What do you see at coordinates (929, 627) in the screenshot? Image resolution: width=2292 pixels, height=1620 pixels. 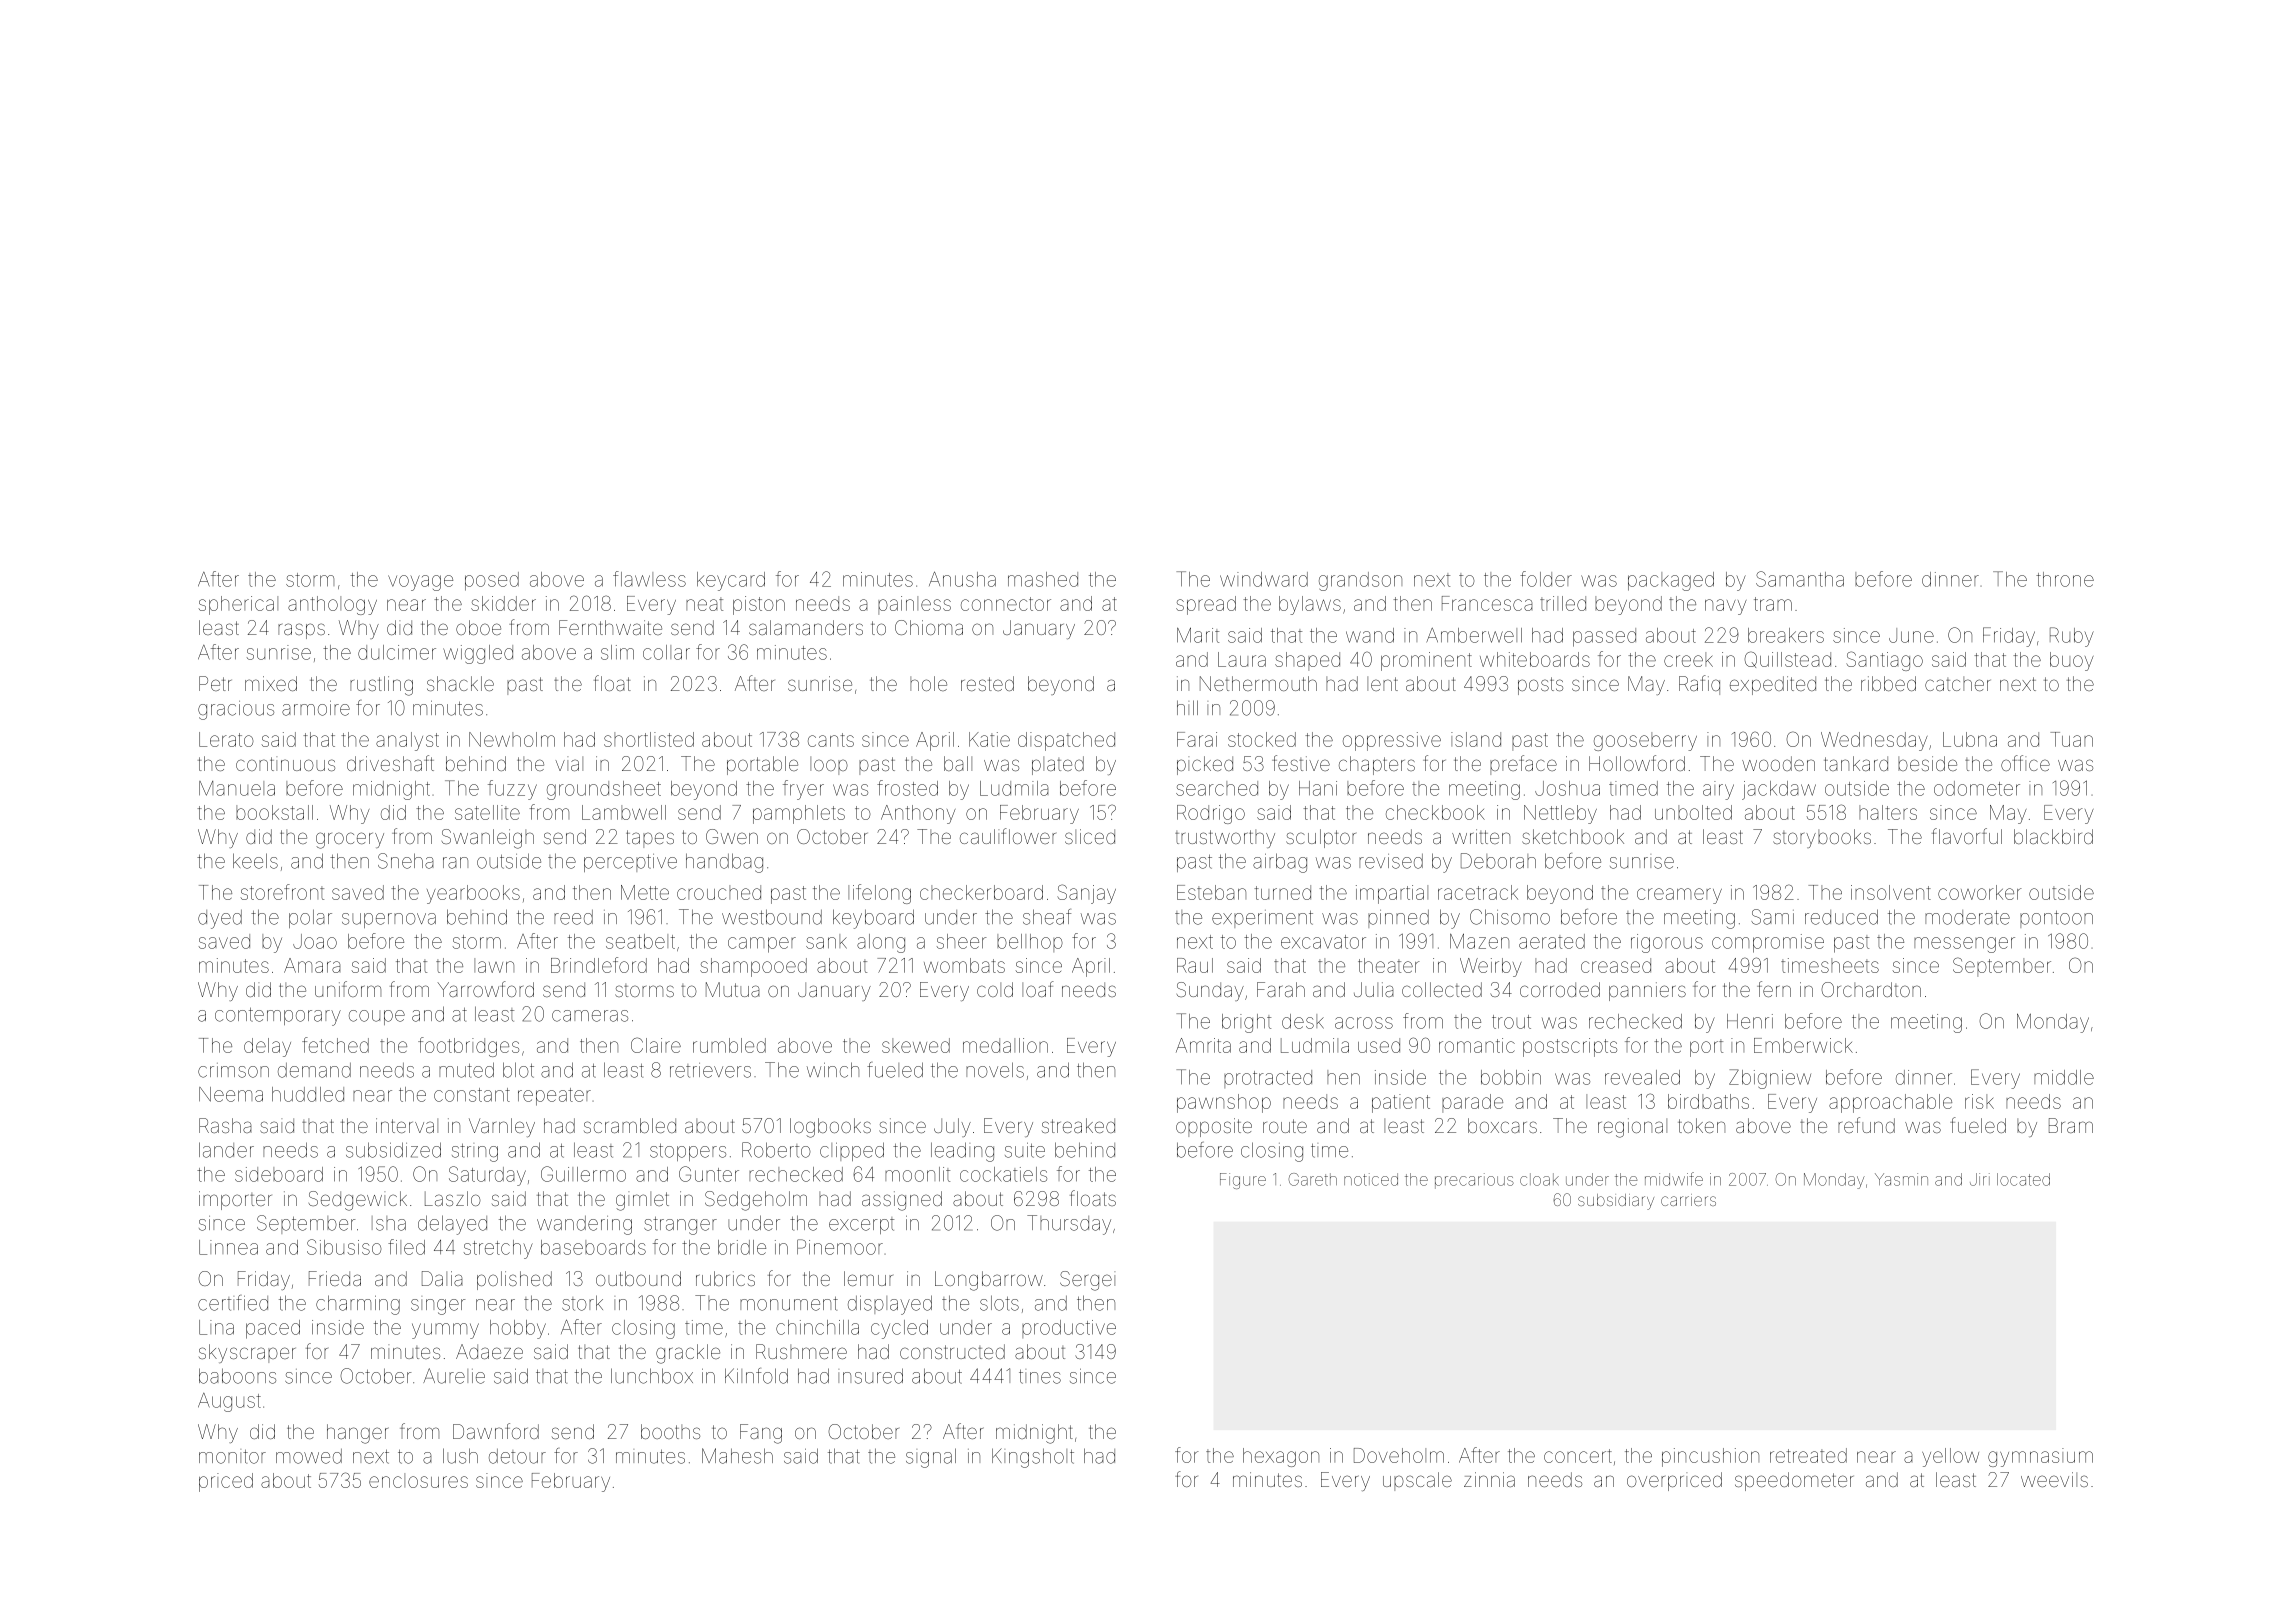 I see `Chioma` at bounding box center [929, 627].
